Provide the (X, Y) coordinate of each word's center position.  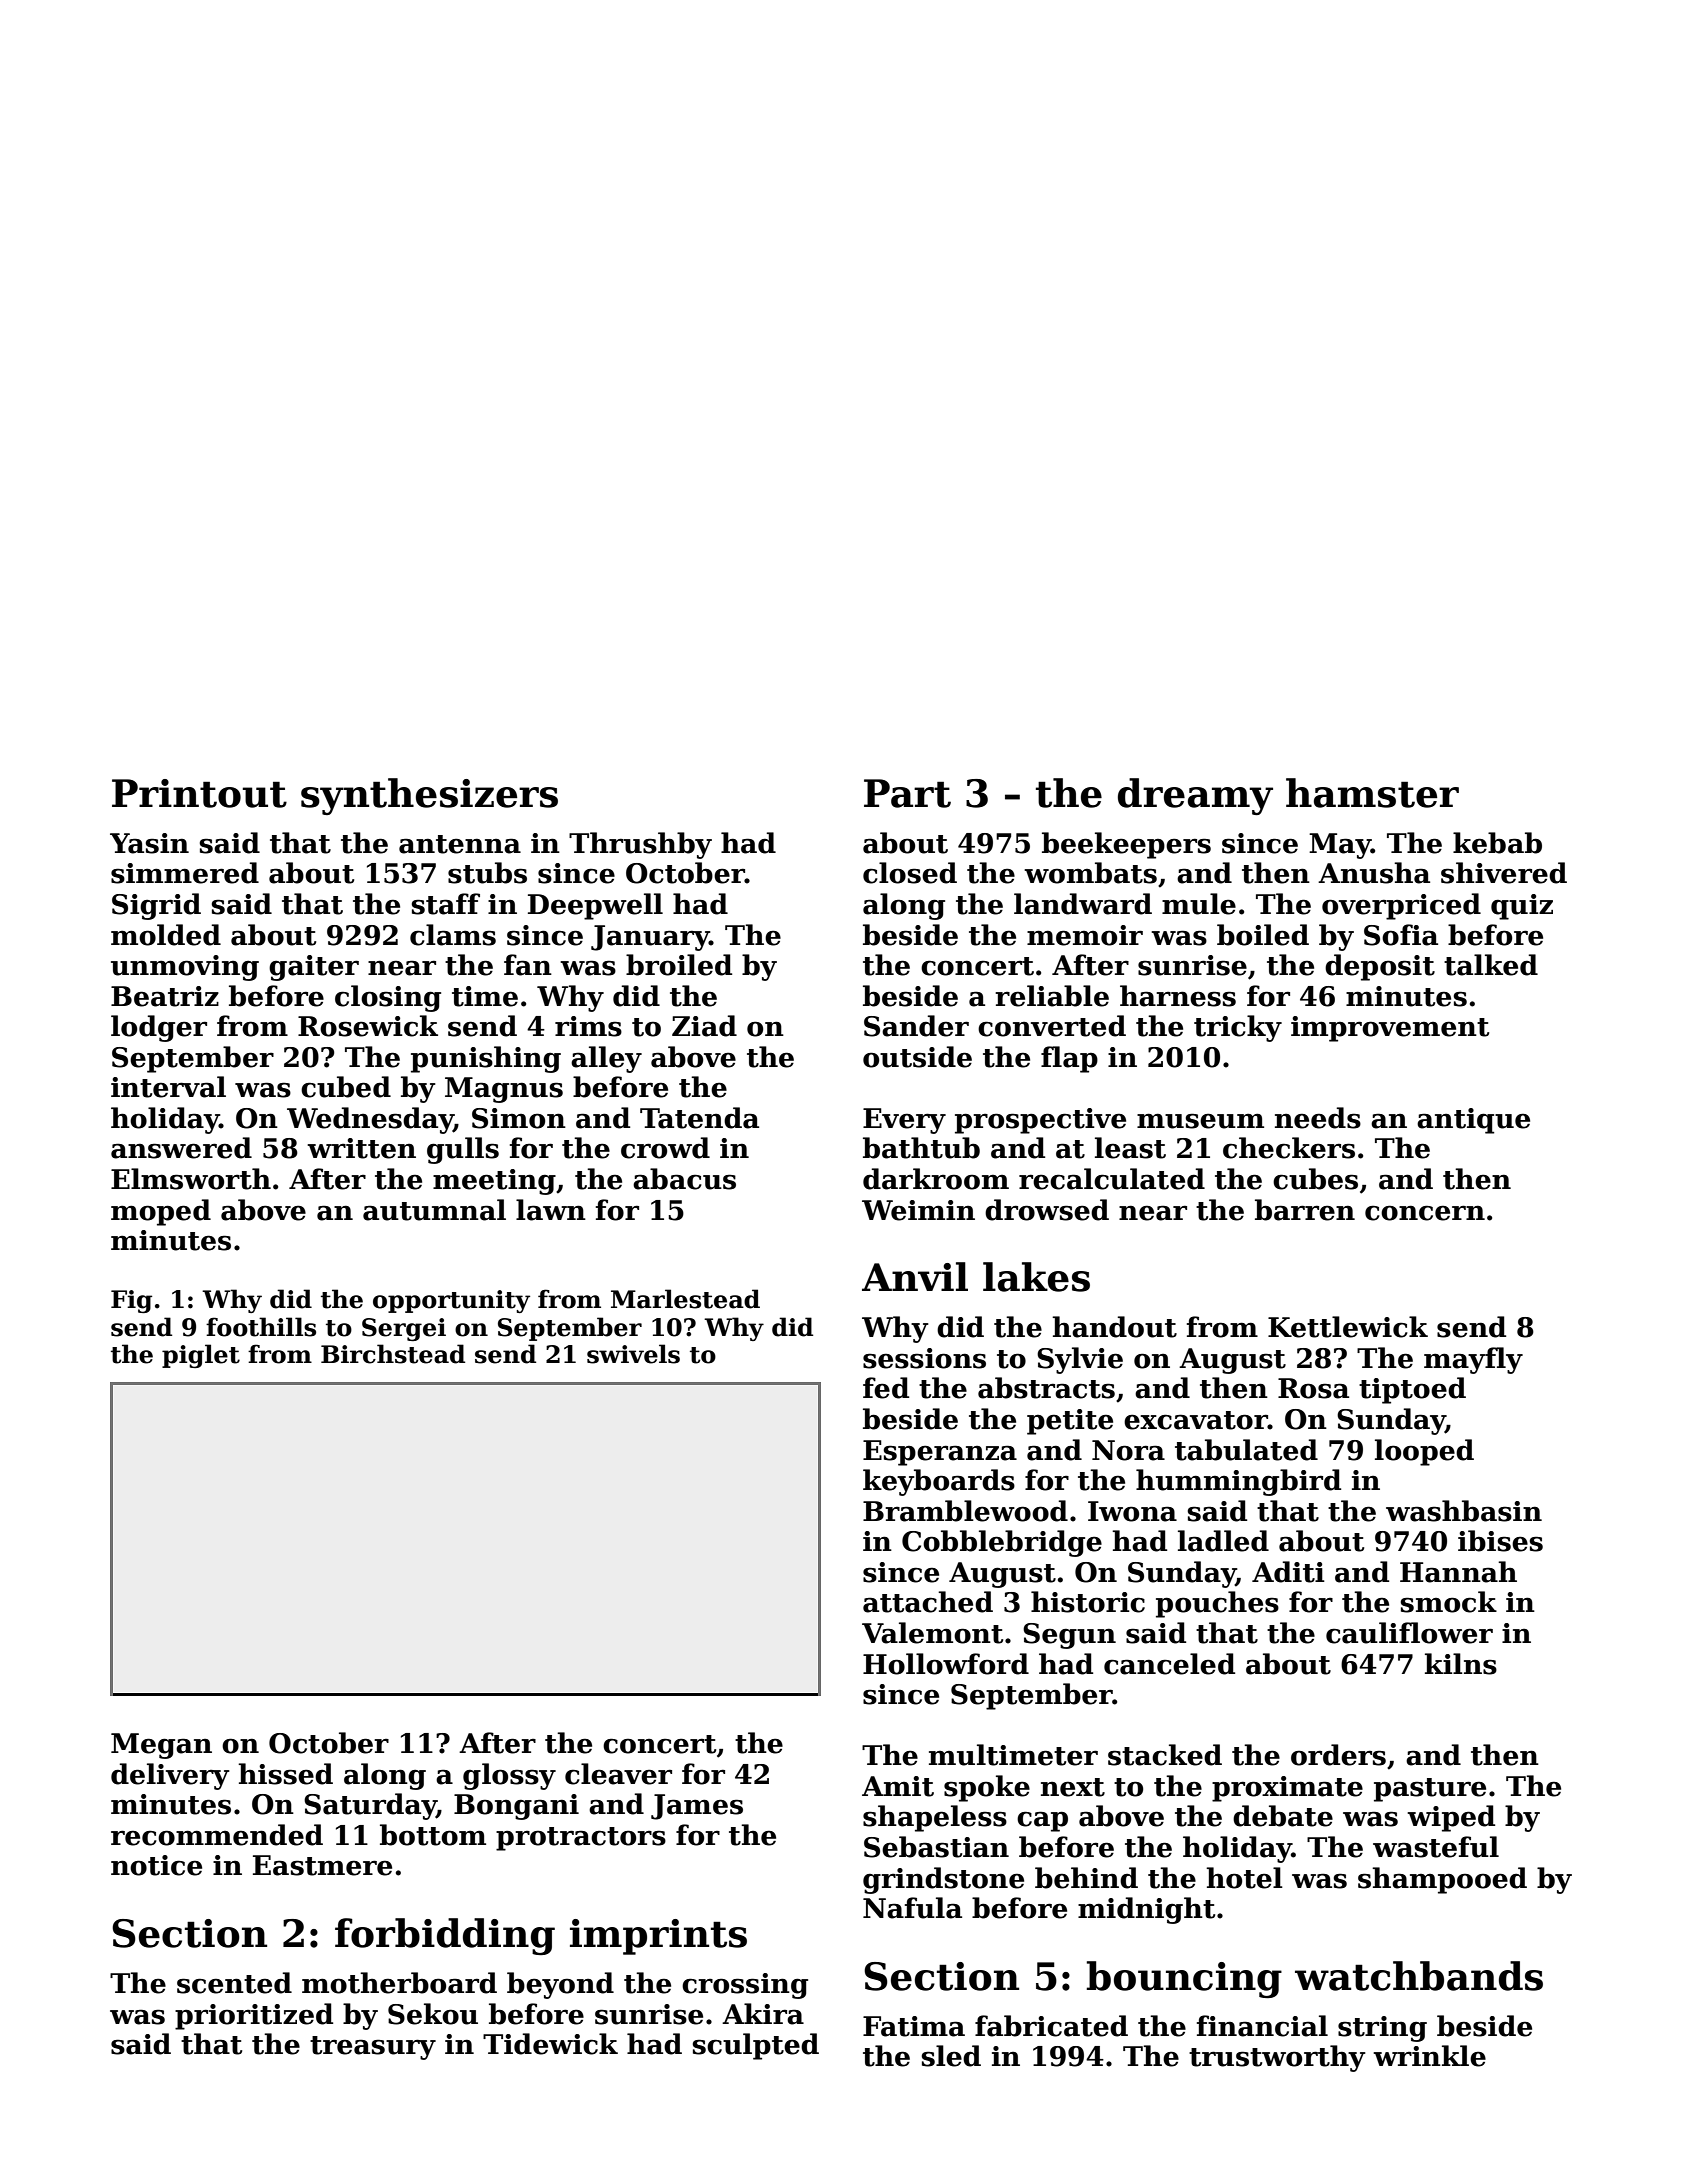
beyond (560, 1985)
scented (234, 1983)
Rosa (1313, 1388)
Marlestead (685, 1299)
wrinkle (1429, 2056)
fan (528, 965)
